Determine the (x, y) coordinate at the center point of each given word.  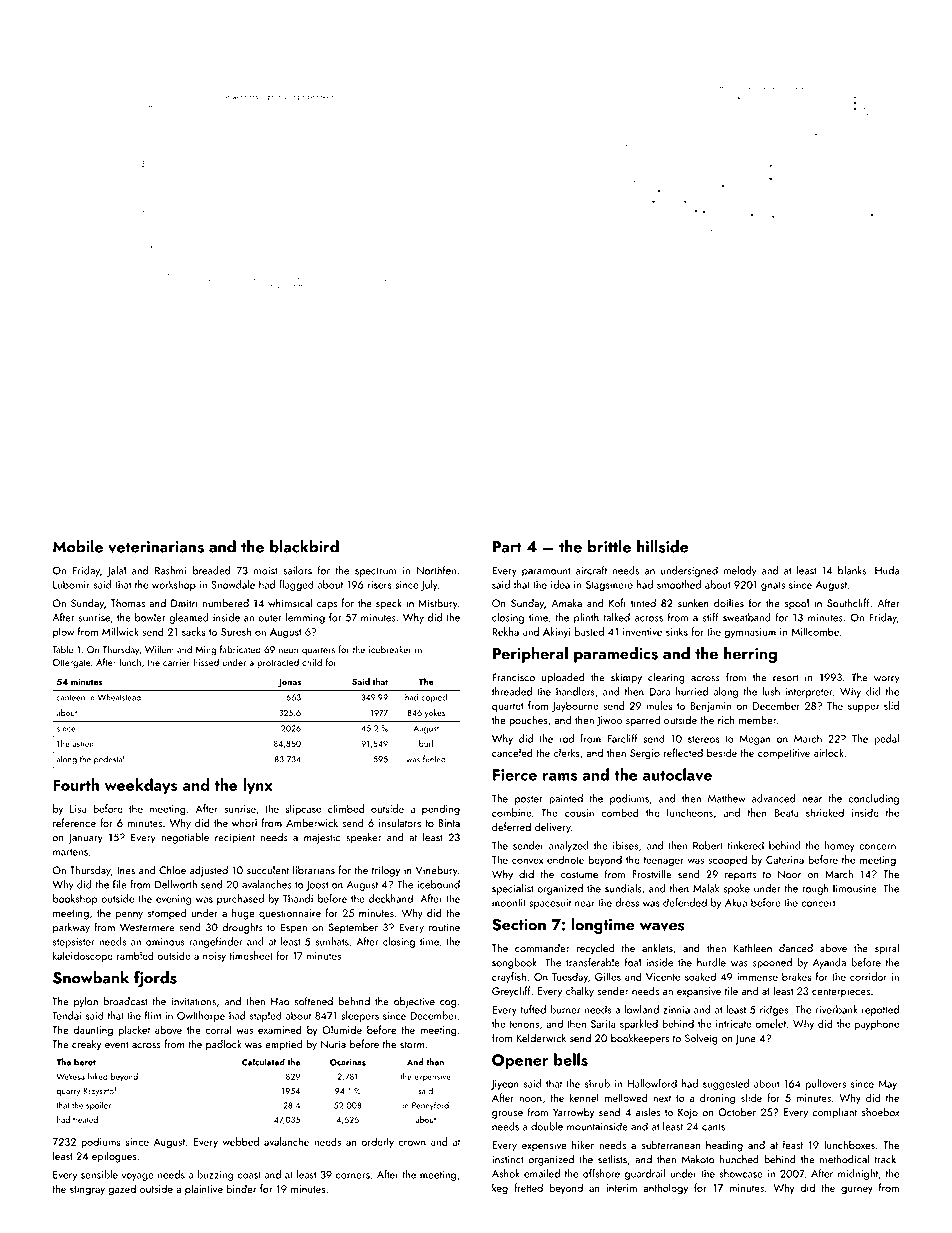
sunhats (332, 941)
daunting (93, 1031)
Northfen (436, 570)
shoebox (880, 1112)
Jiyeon (505, 1085)
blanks (852, 570)
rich (726, 719)
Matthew (727, 798)
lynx (258, 786)
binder (241, 1188)
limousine (855, 888)
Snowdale (233, 584)
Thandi (298, 898)
